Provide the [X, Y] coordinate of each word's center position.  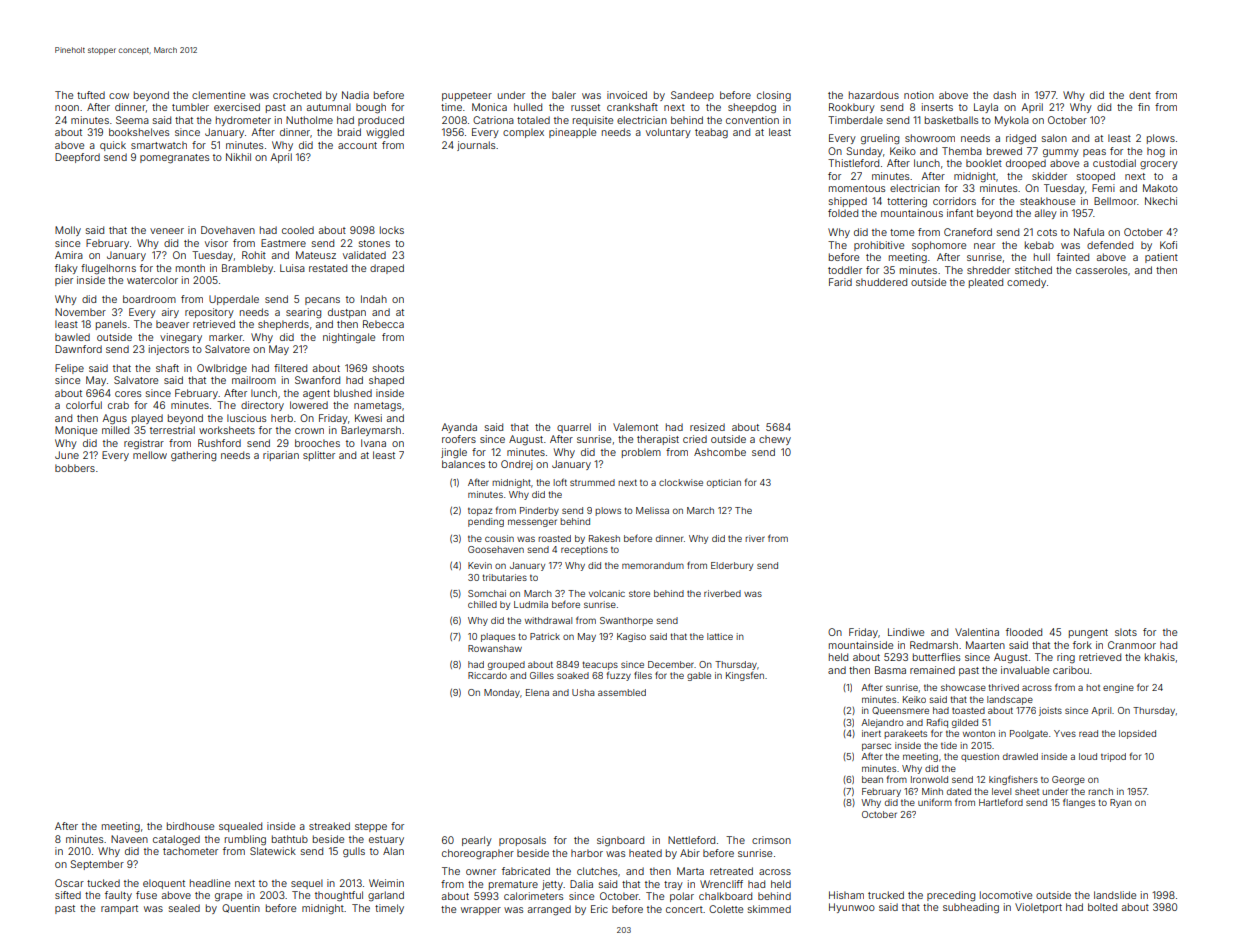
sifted [68, 895]
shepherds [283, 325]
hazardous [874, 95]
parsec [876, 747]
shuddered [881, 282]
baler [564, 95]
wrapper [481, 911]
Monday [502, 693]
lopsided [1137, 734]
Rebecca [383, 324]
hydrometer [243, 121]
